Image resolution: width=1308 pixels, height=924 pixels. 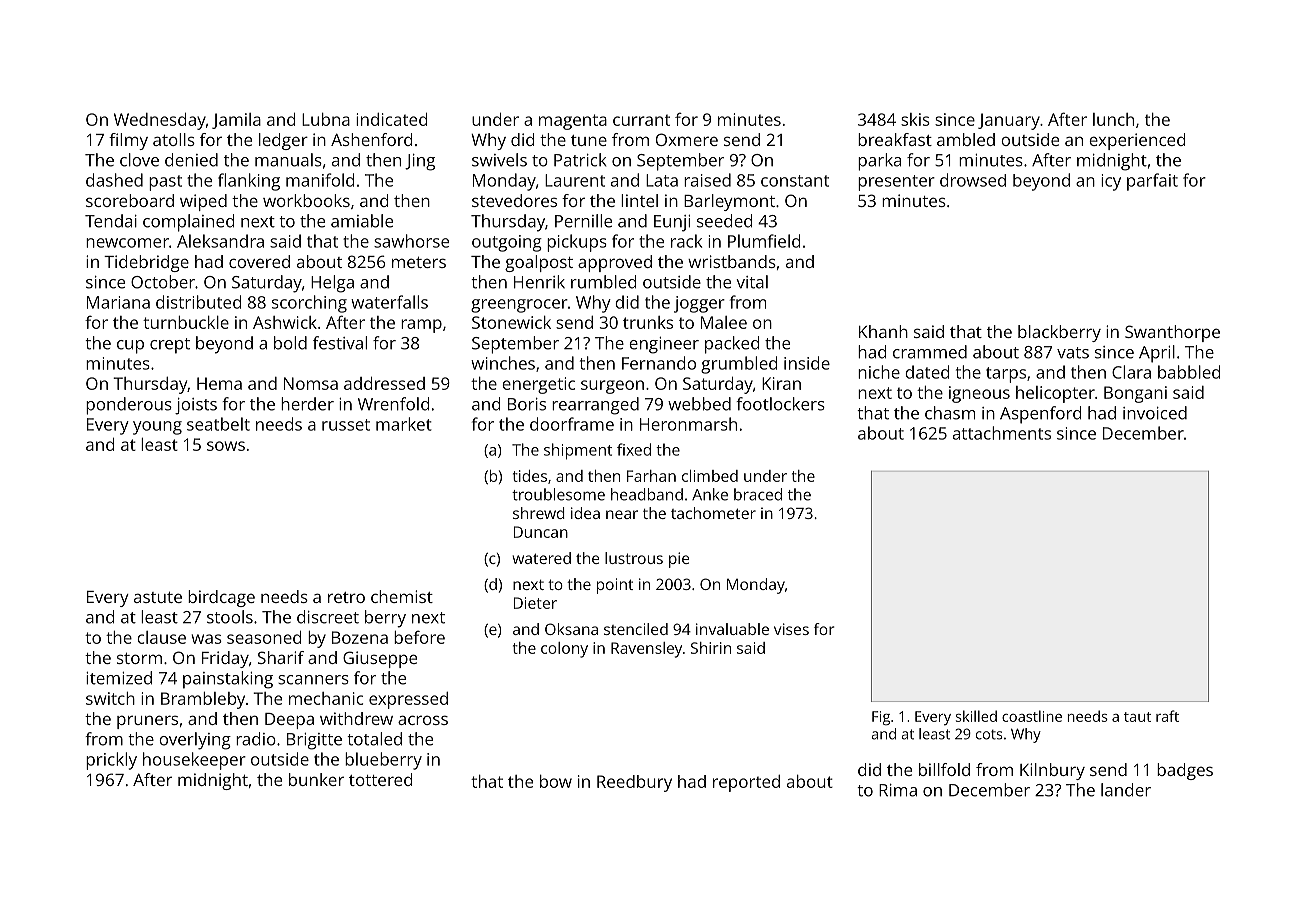 What do you see at coordinates (503, 363) in the screenshot?
I see `winches` at bounding box center [503, 363].
